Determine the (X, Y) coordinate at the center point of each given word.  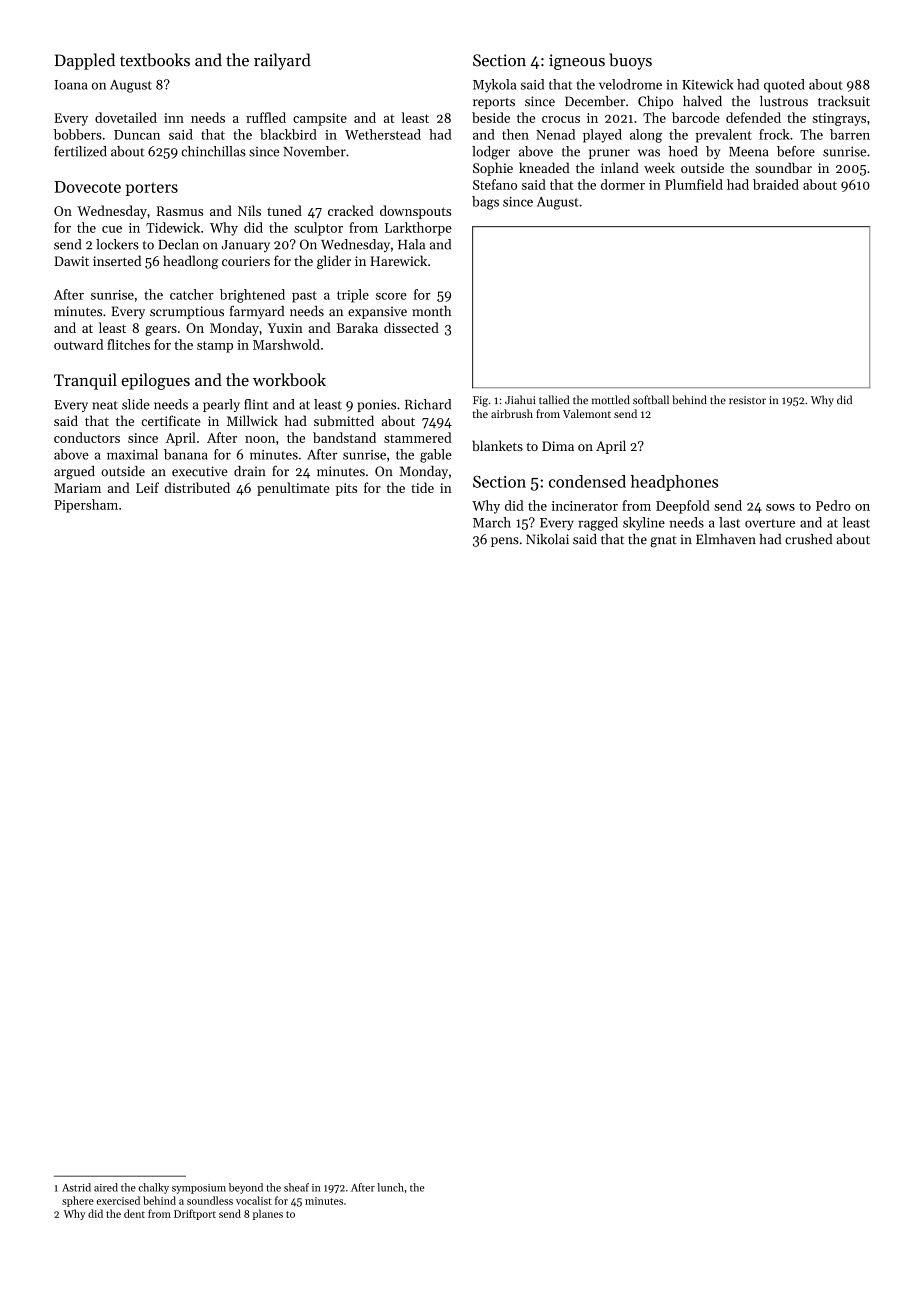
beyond (246, 1188)
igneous (577, 62)
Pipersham (86, 506)
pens (505, 542)
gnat (663, 542)
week (659, 167)
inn (174, 118)
